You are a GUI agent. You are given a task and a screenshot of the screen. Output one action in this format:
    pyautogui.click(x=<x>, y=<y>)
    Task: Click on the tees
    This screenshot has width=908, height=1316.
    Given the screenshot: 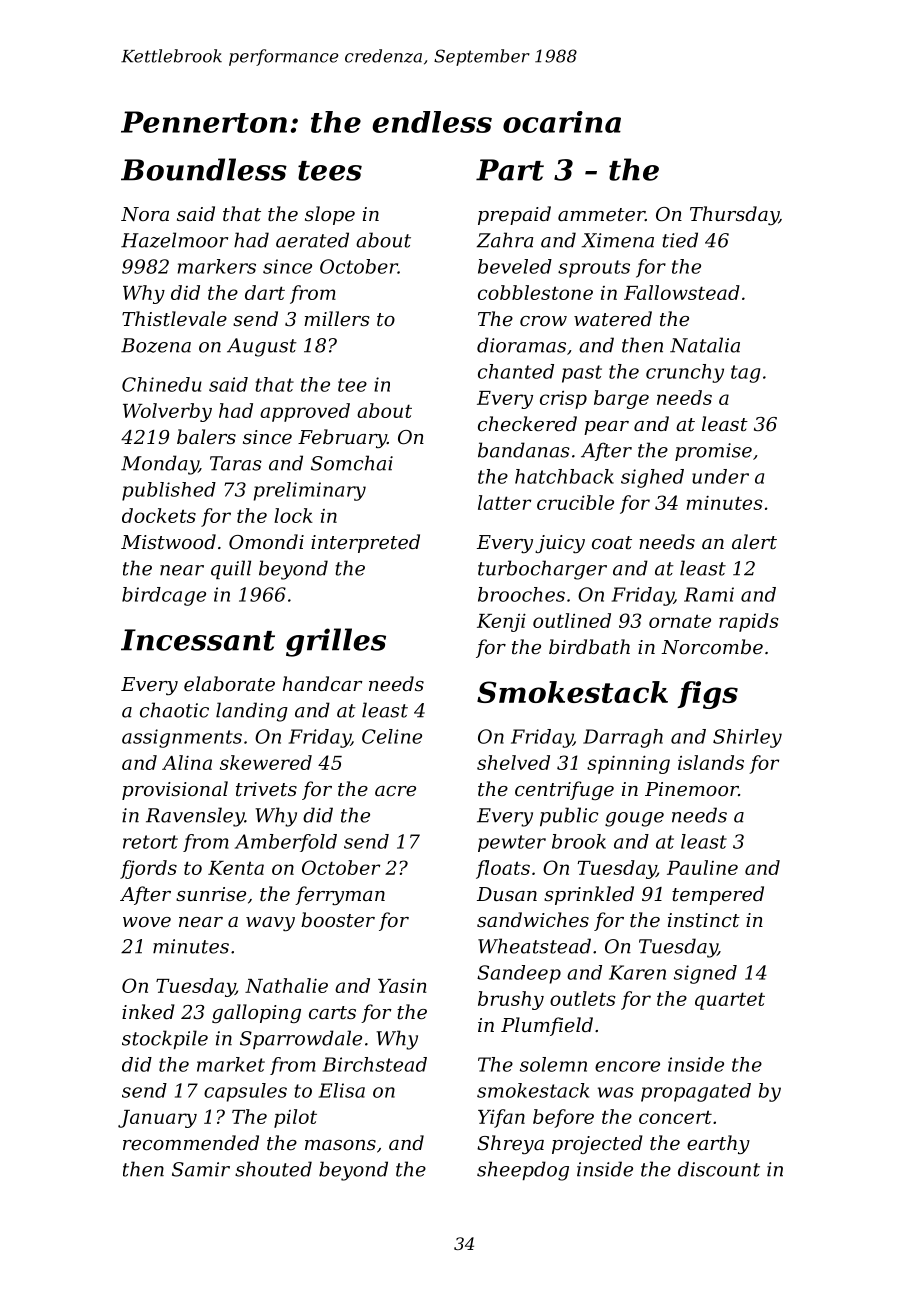 What is the action you would take?
    pyautogui.click(x=330, y=171)
